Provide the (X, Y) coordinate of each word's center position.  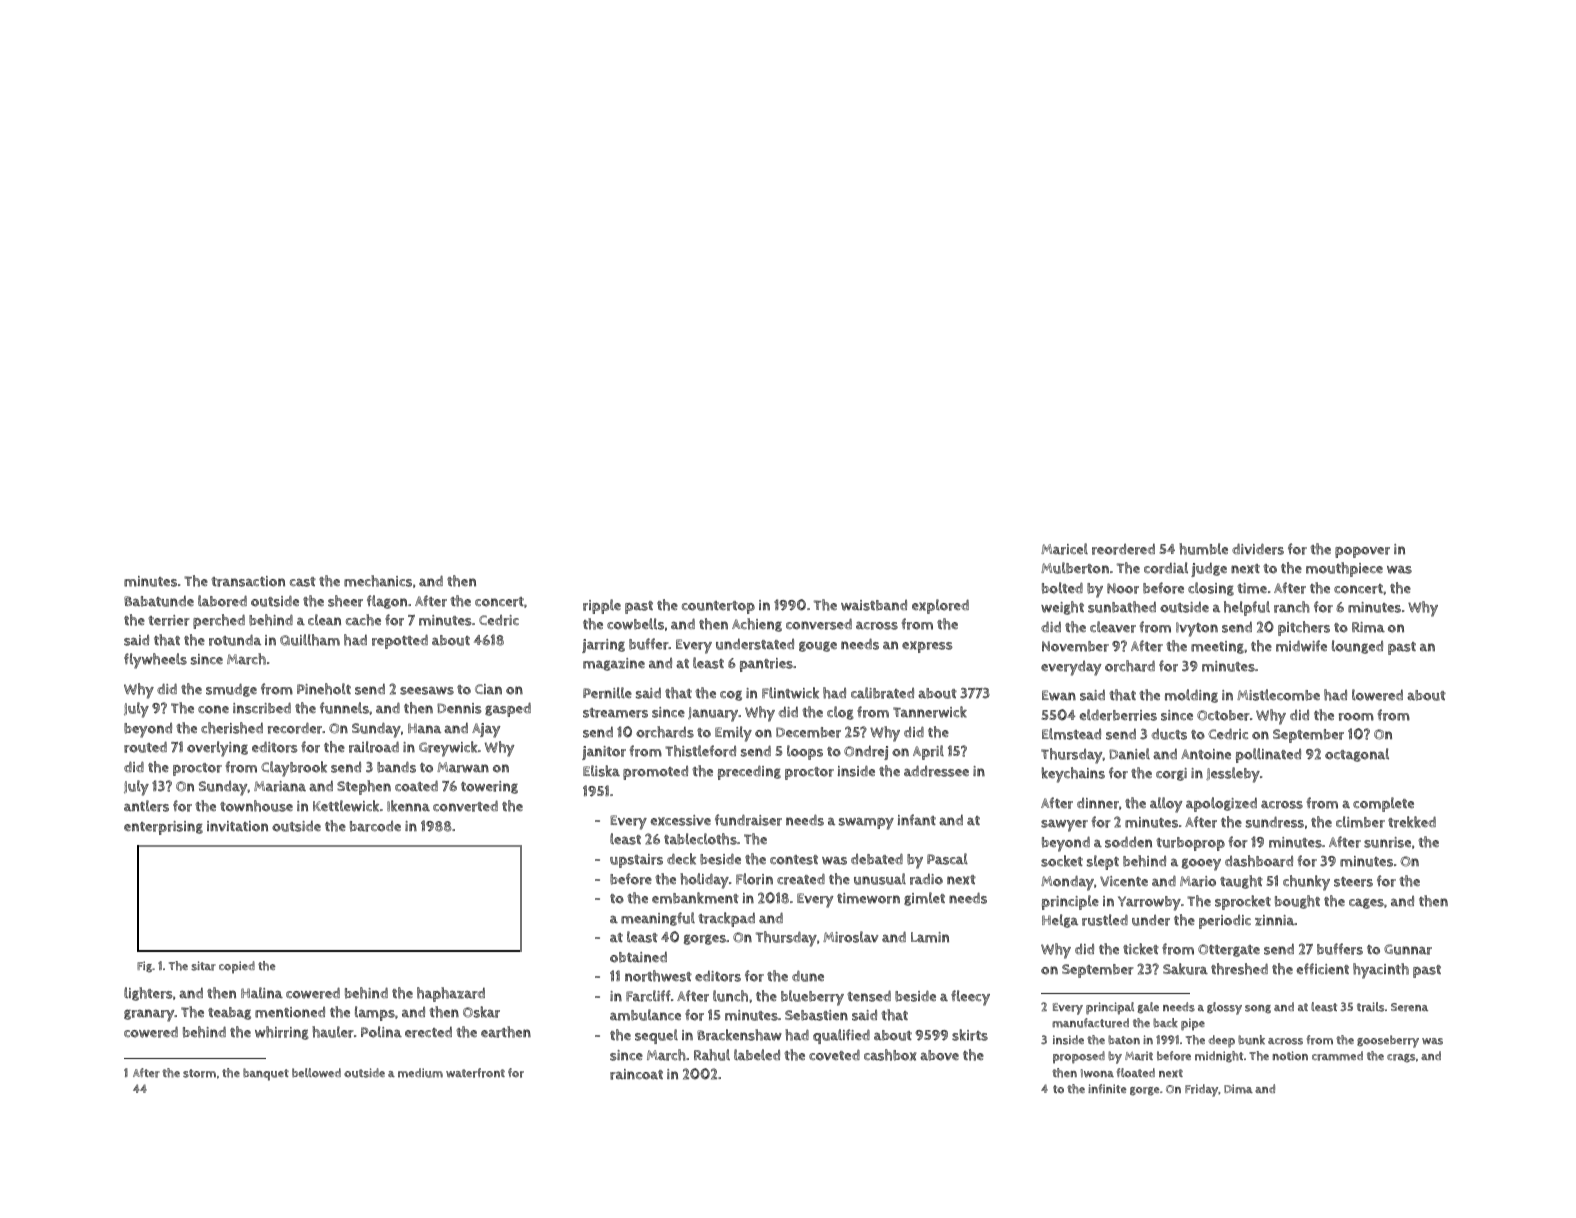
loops (805, 752)
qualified (841, 1036)
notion (1290, 1056)
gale (1148, 1008)
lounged (1357, 647)
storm (199, 1073)
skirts (970, 1035)
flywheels (155, 661)
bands (396, 767)
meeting (1217, 647)
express (927, 647)
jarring (603, 646)
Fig (144, 967)
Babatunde (159, 601)
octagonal (1357, 755)
